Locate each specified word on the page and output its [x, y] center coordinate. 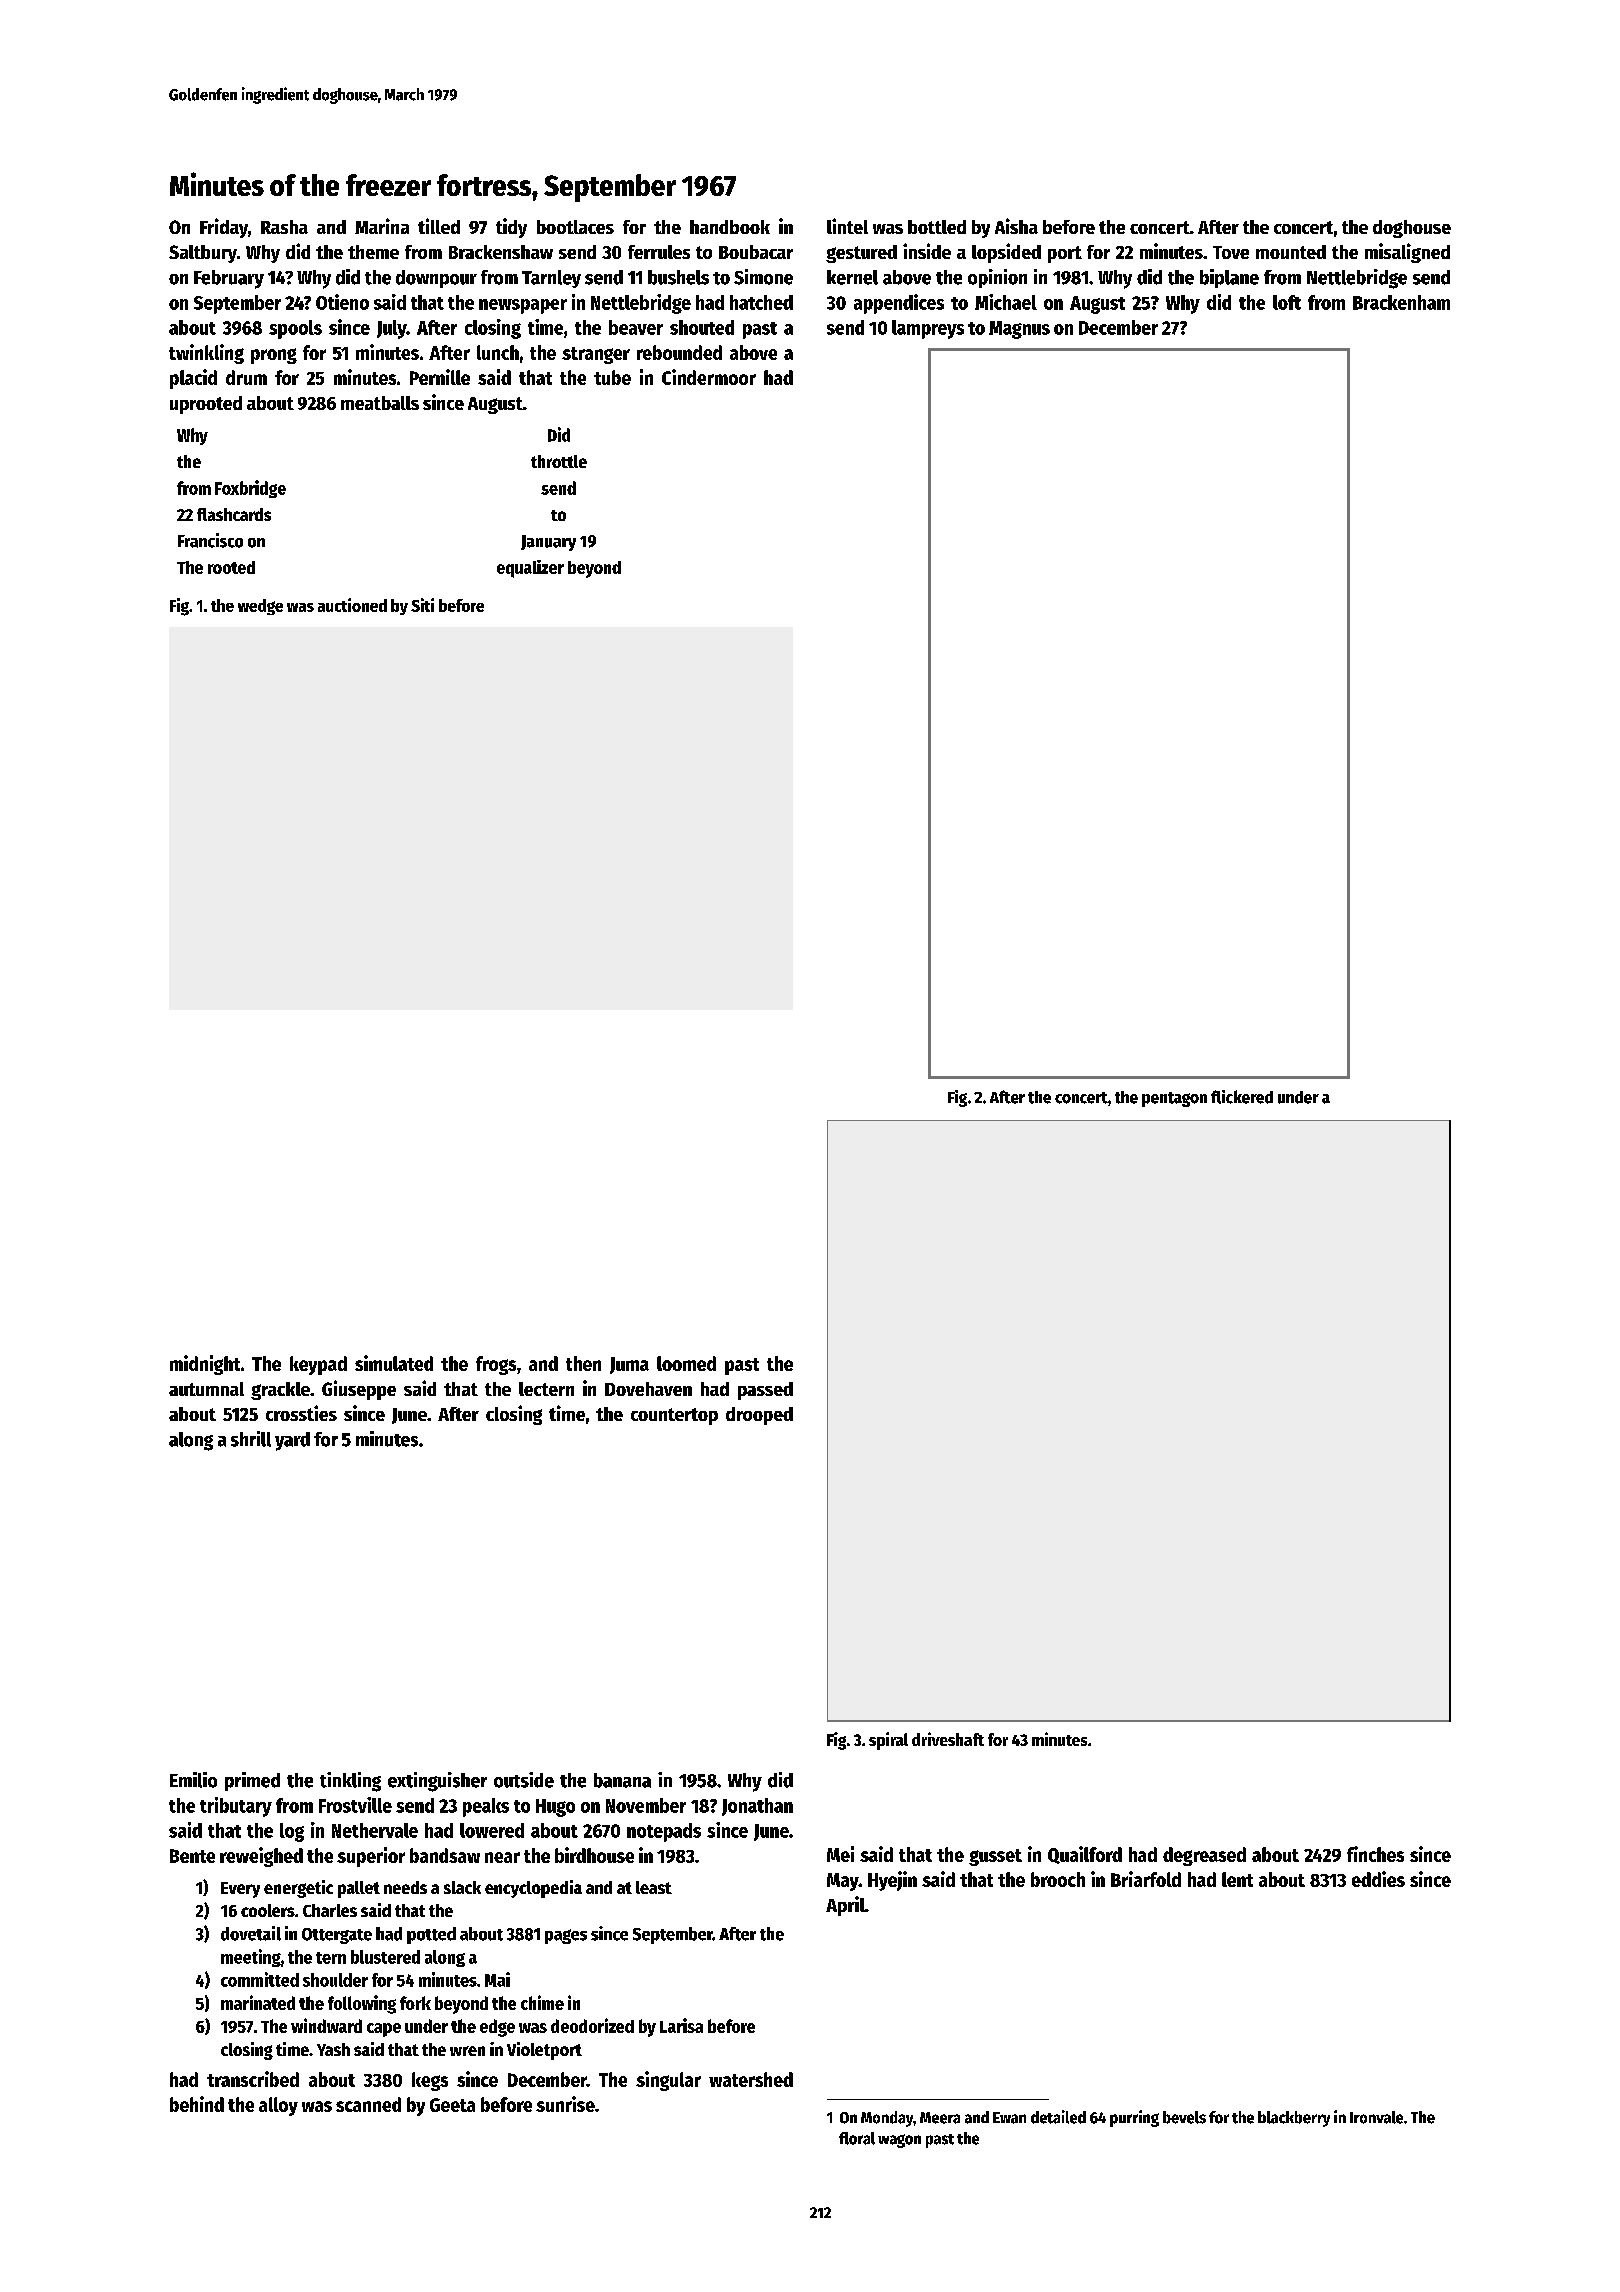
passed [765, 1391]
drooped [759, 1416]
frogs [496, 1365]
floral [857, 2138]
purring [1134, 2118]
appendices [899, 304]
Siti [422, 605]
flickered [1242, 1097]
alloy [278, 2106]
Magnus [1019, 330]
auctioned [352, 605]
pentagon [1174, 1099]
